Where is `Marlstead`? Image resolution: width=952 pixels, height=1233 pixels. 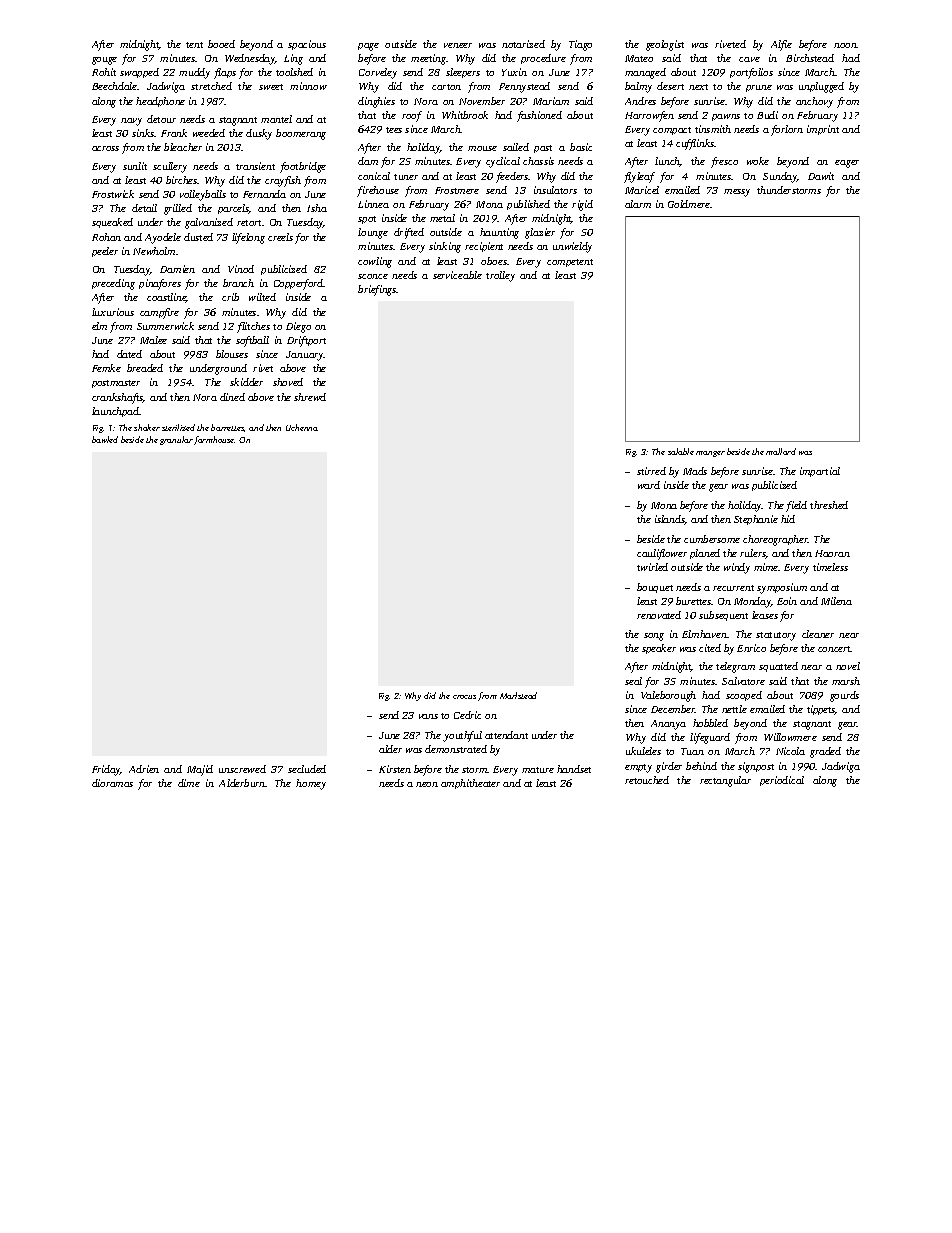 Marlstead is located at coordinates (518, 695).
